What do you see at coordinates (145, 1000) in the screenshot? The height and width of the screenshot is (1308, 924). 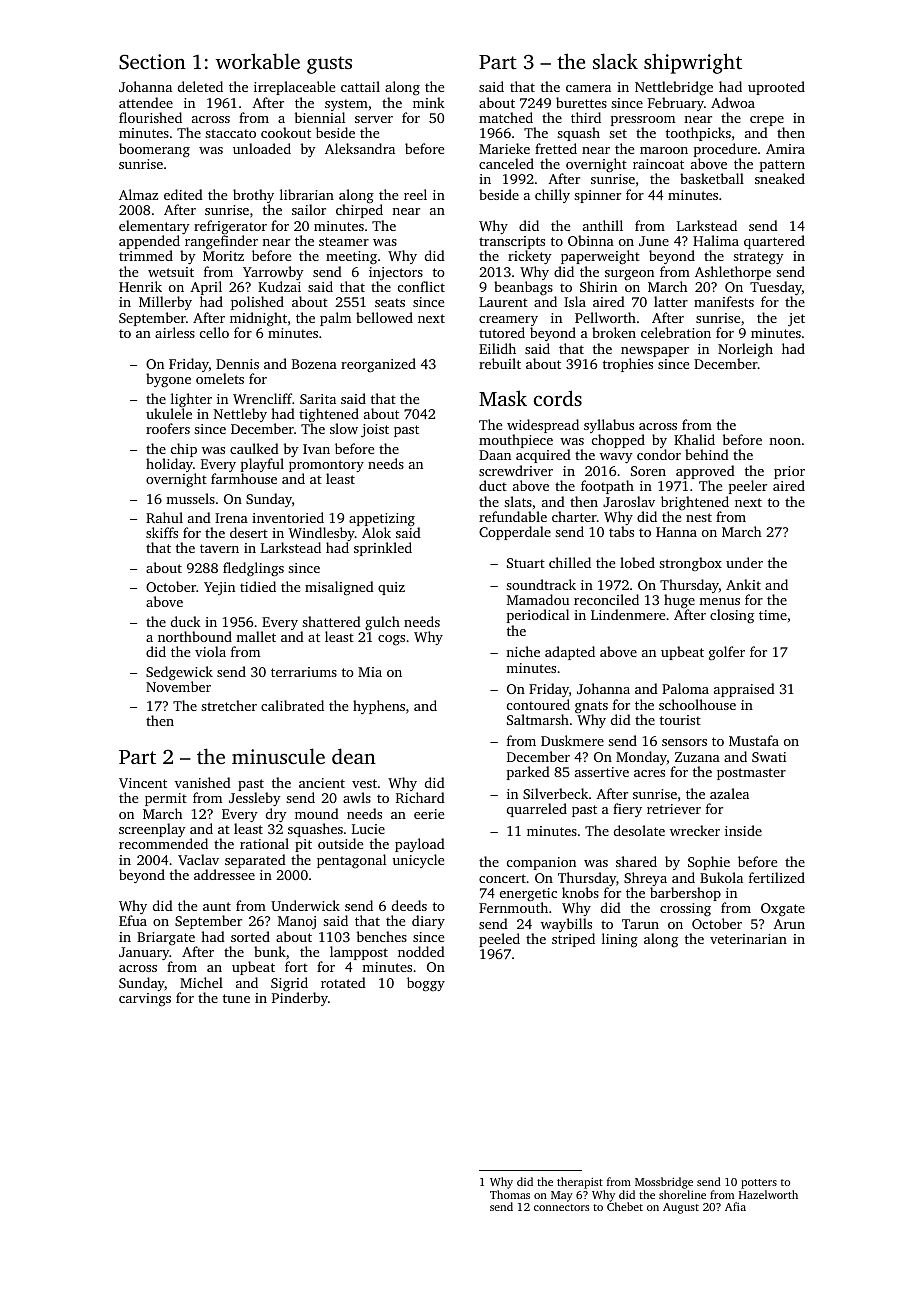 I see `carvings` at bounding box center [145, 1000].
